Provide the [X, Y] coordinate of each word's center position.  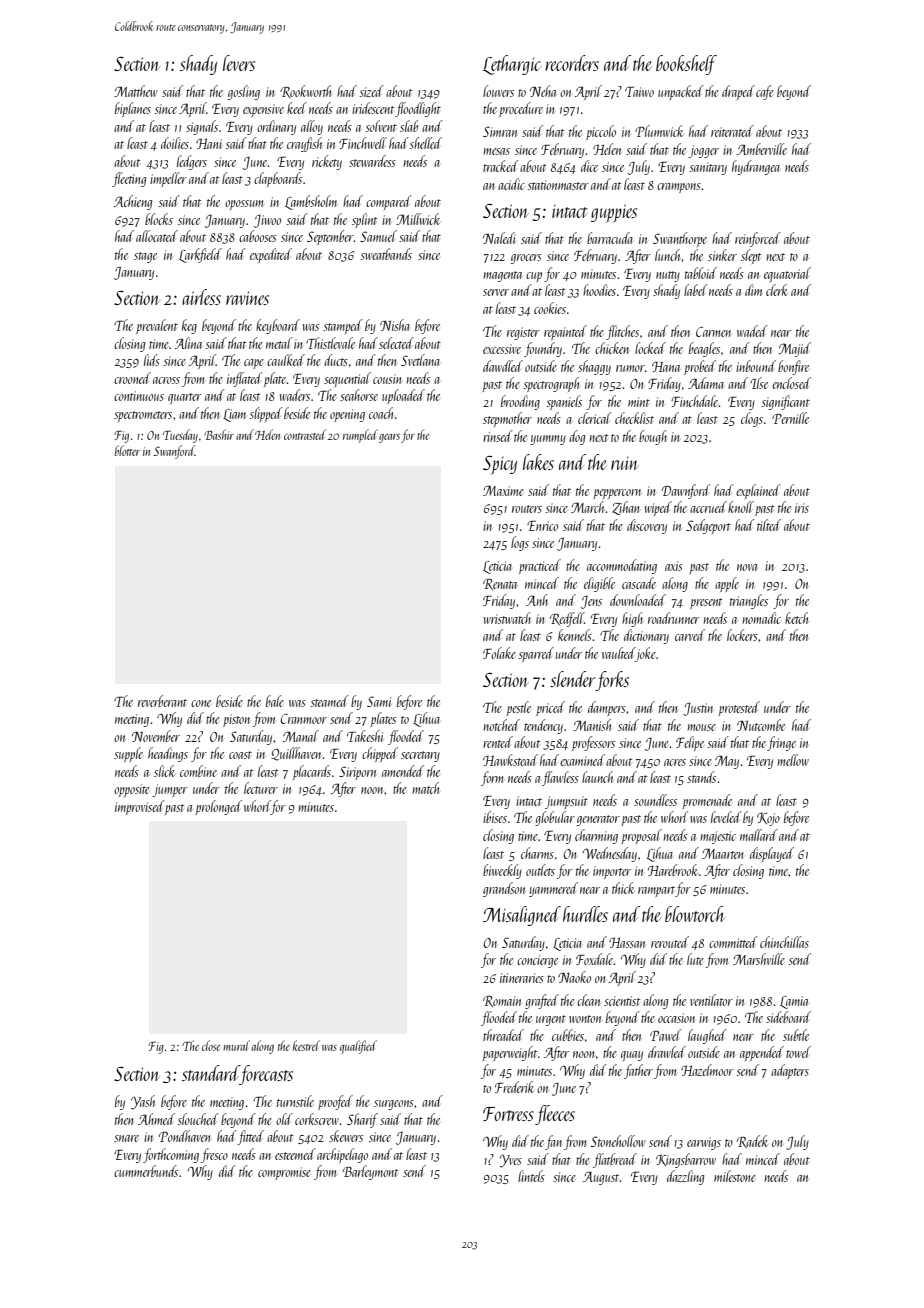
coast [240, 755]
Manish [592, 725]
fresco [214, 1155]
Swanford [174, 452]
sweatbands [386, 254]
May [727, 762]
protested [739, 708]
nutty [668, 276]
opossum [244, 205]
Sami [379, 701]
